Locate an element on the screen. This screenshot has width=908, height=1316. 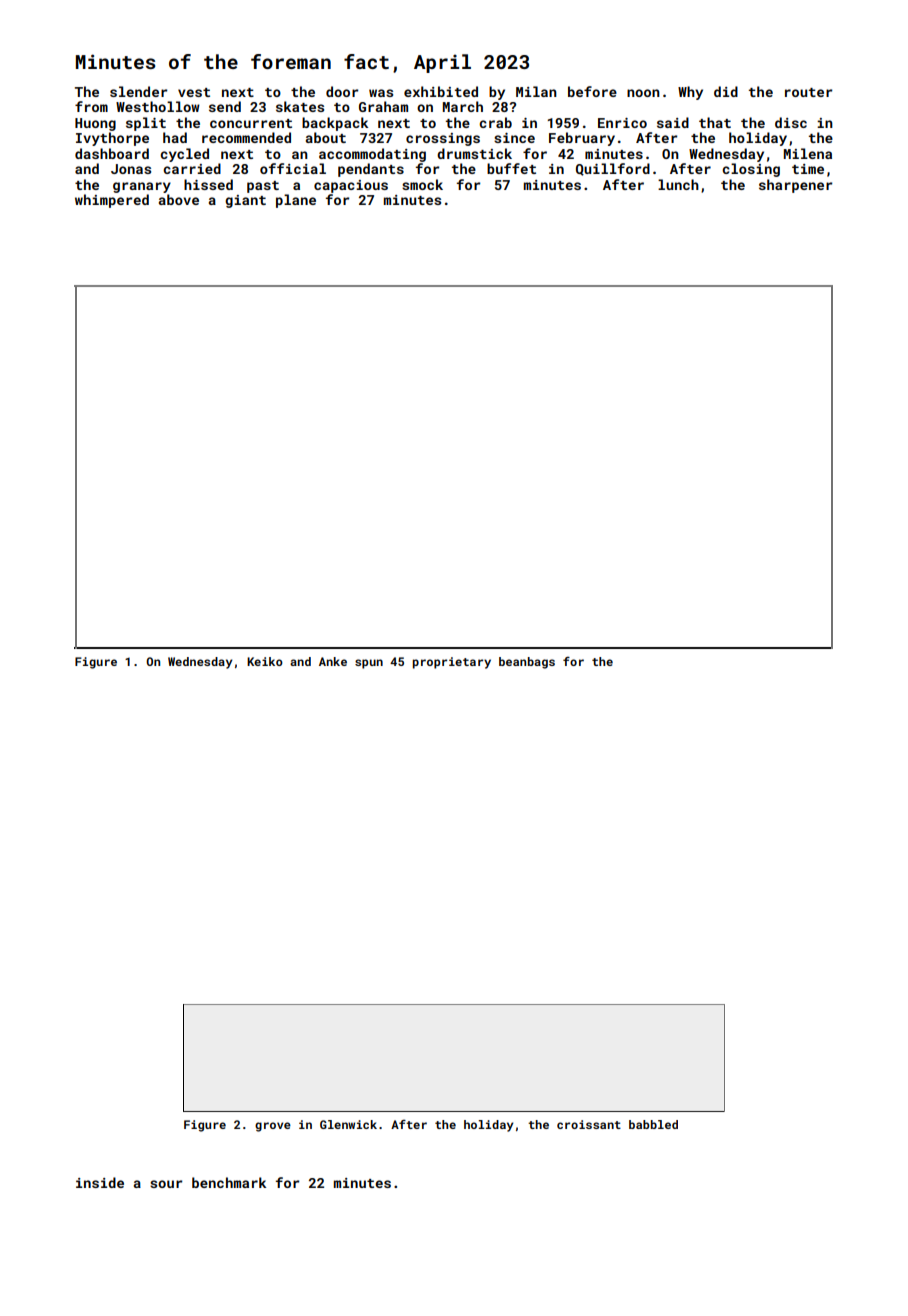
sour is located at coordinates (166, 1184).
